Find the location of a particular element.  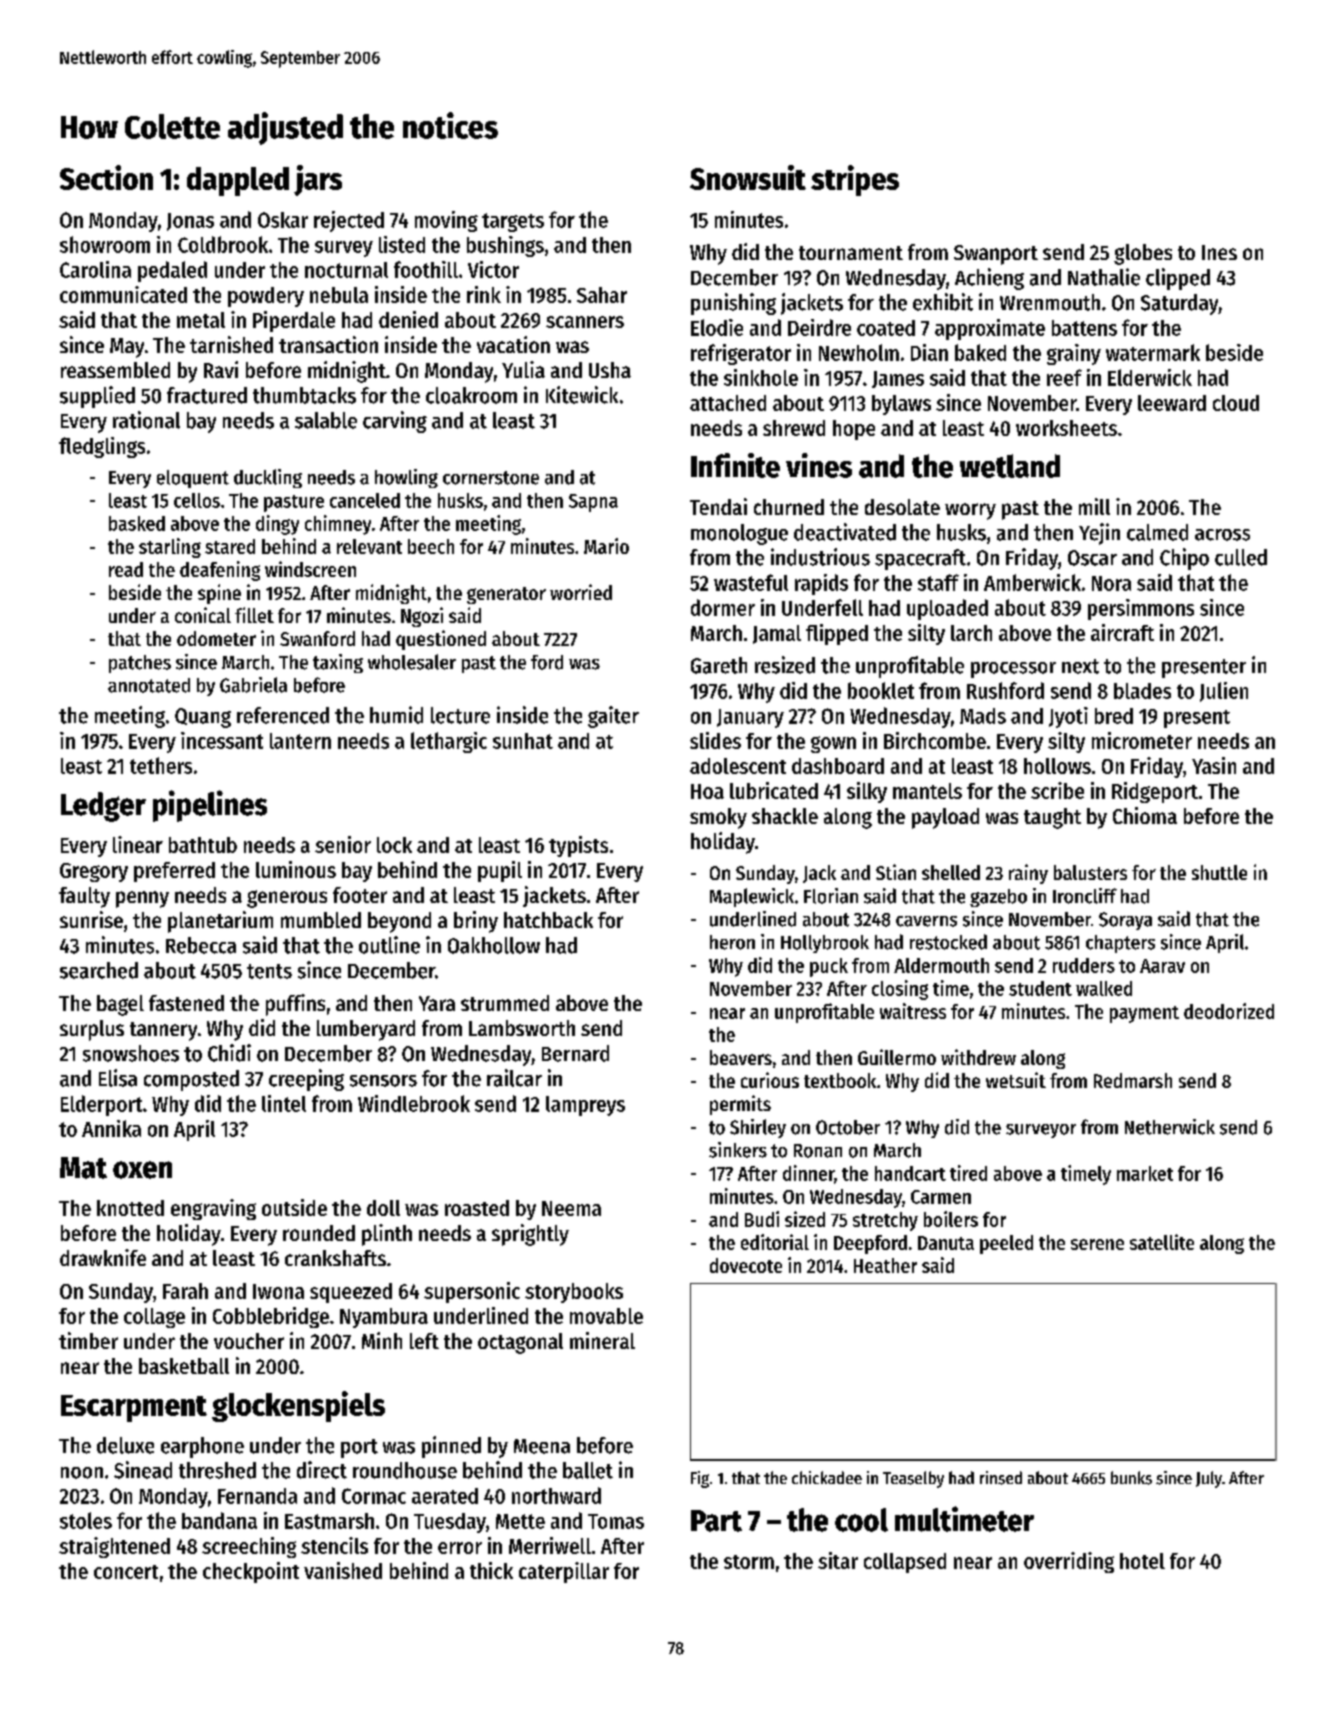

lantern is located at coordinates (300, 741).
